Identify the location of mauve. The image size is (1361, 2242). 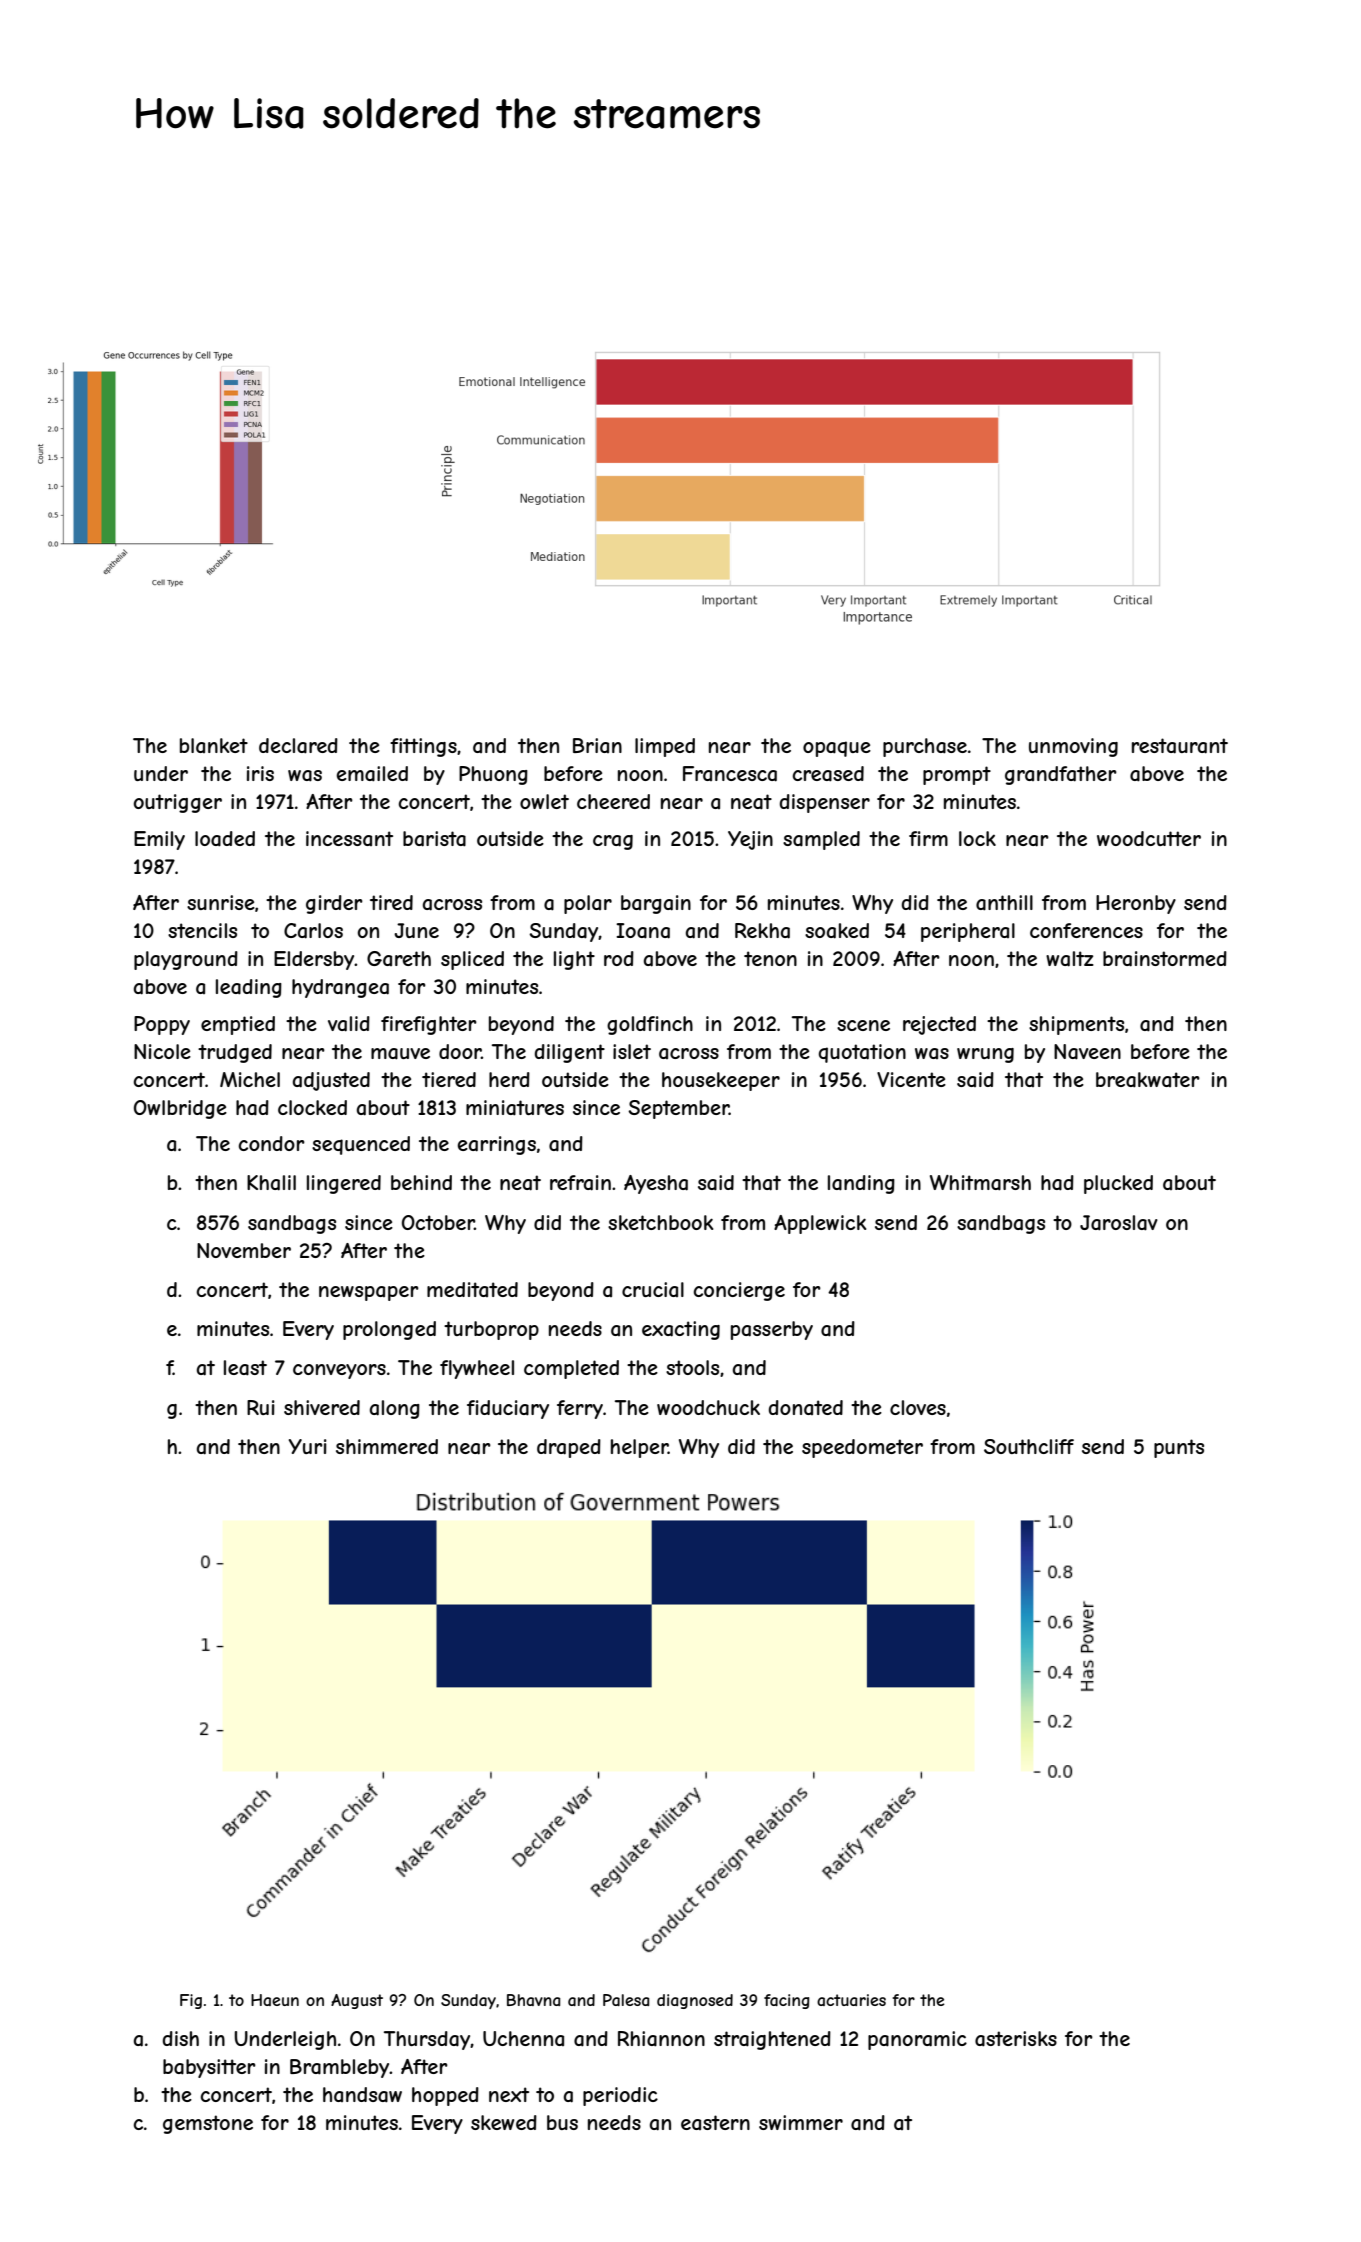
(400, 1054).
